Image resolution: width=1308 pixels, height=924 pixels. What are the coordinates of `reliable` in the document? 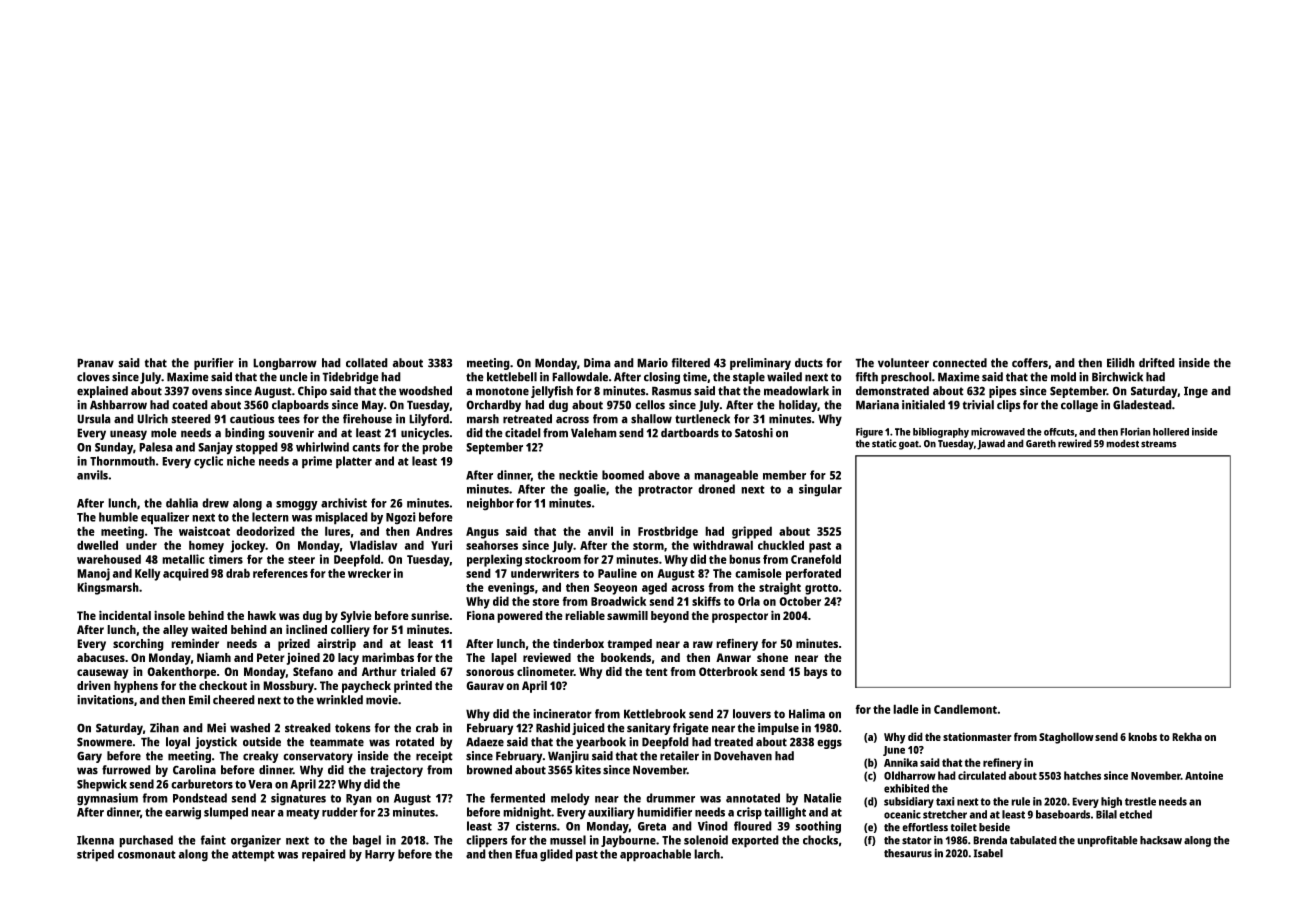 It's located at (585, 615).
